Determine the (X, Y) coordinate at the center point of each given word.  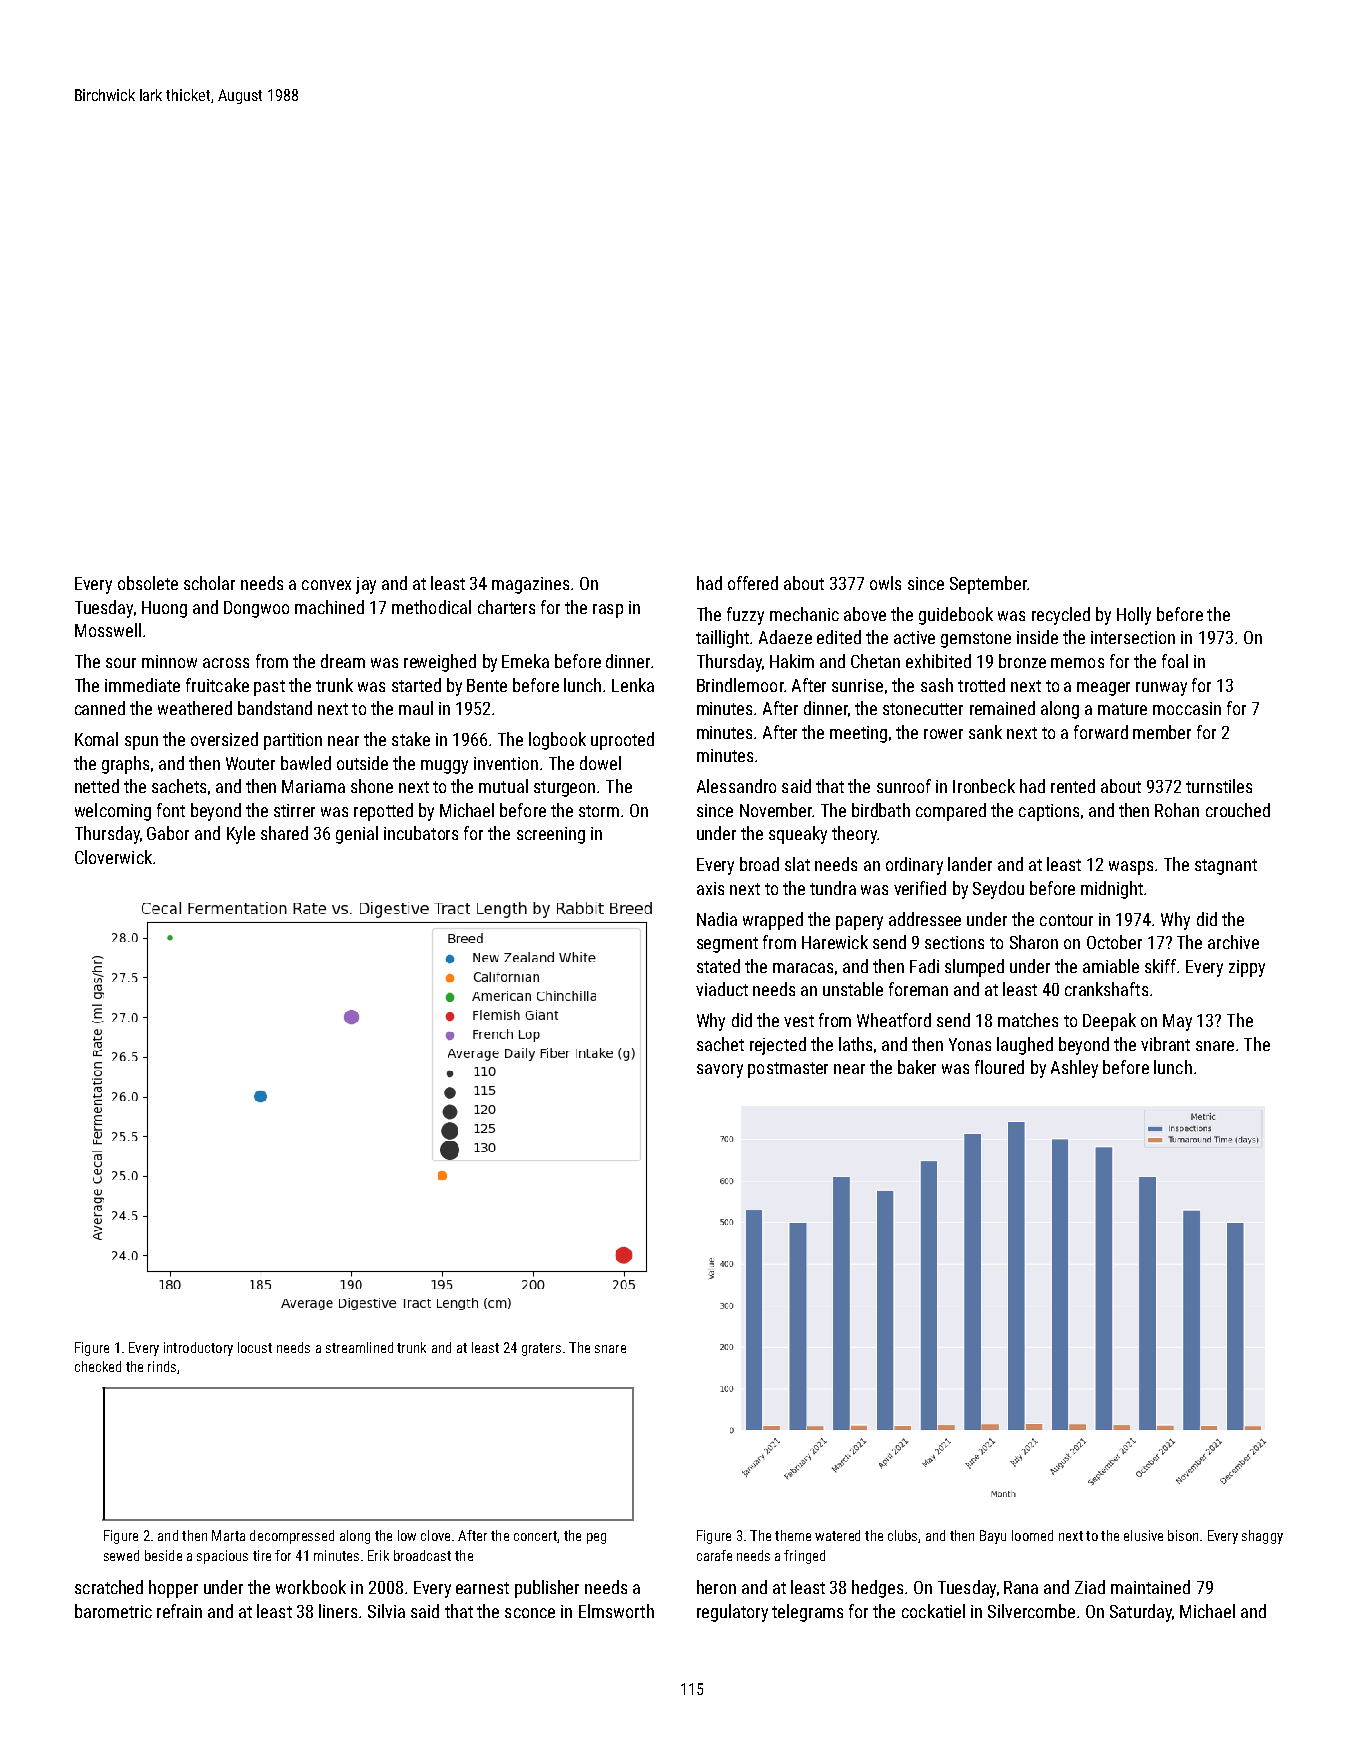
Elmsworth (616, 1611)
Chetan (875, 661)
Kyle (241, 835)
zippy (1247, 968)
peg (596, 1538)
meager (1103, 689)
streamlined (359, 1347)
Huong (164, 609)
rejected (778, 1046)
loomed (1032, 1535)
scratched (109, 1587)
